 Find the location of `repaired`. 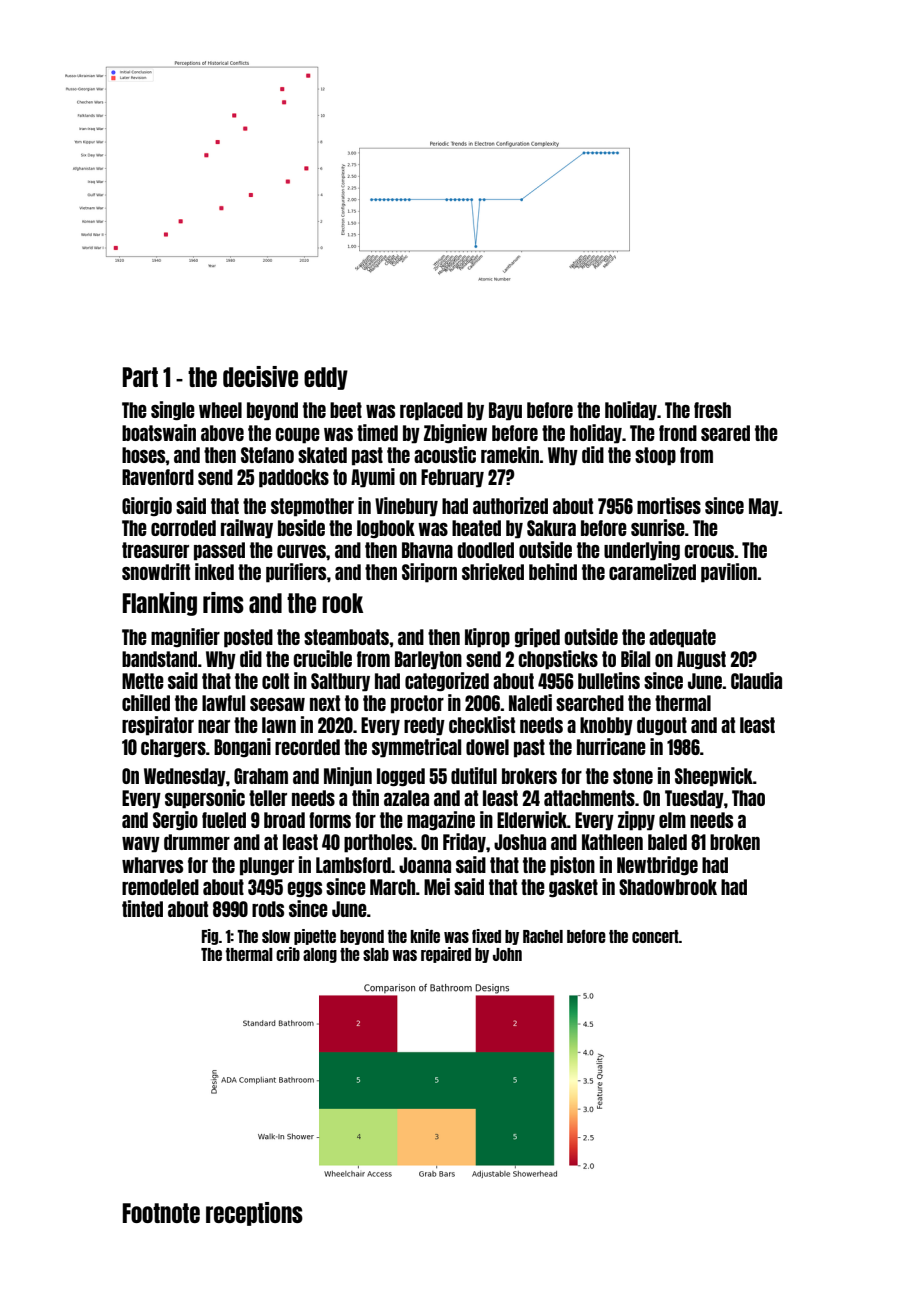

repaired is located at coordinates (446, 955).
